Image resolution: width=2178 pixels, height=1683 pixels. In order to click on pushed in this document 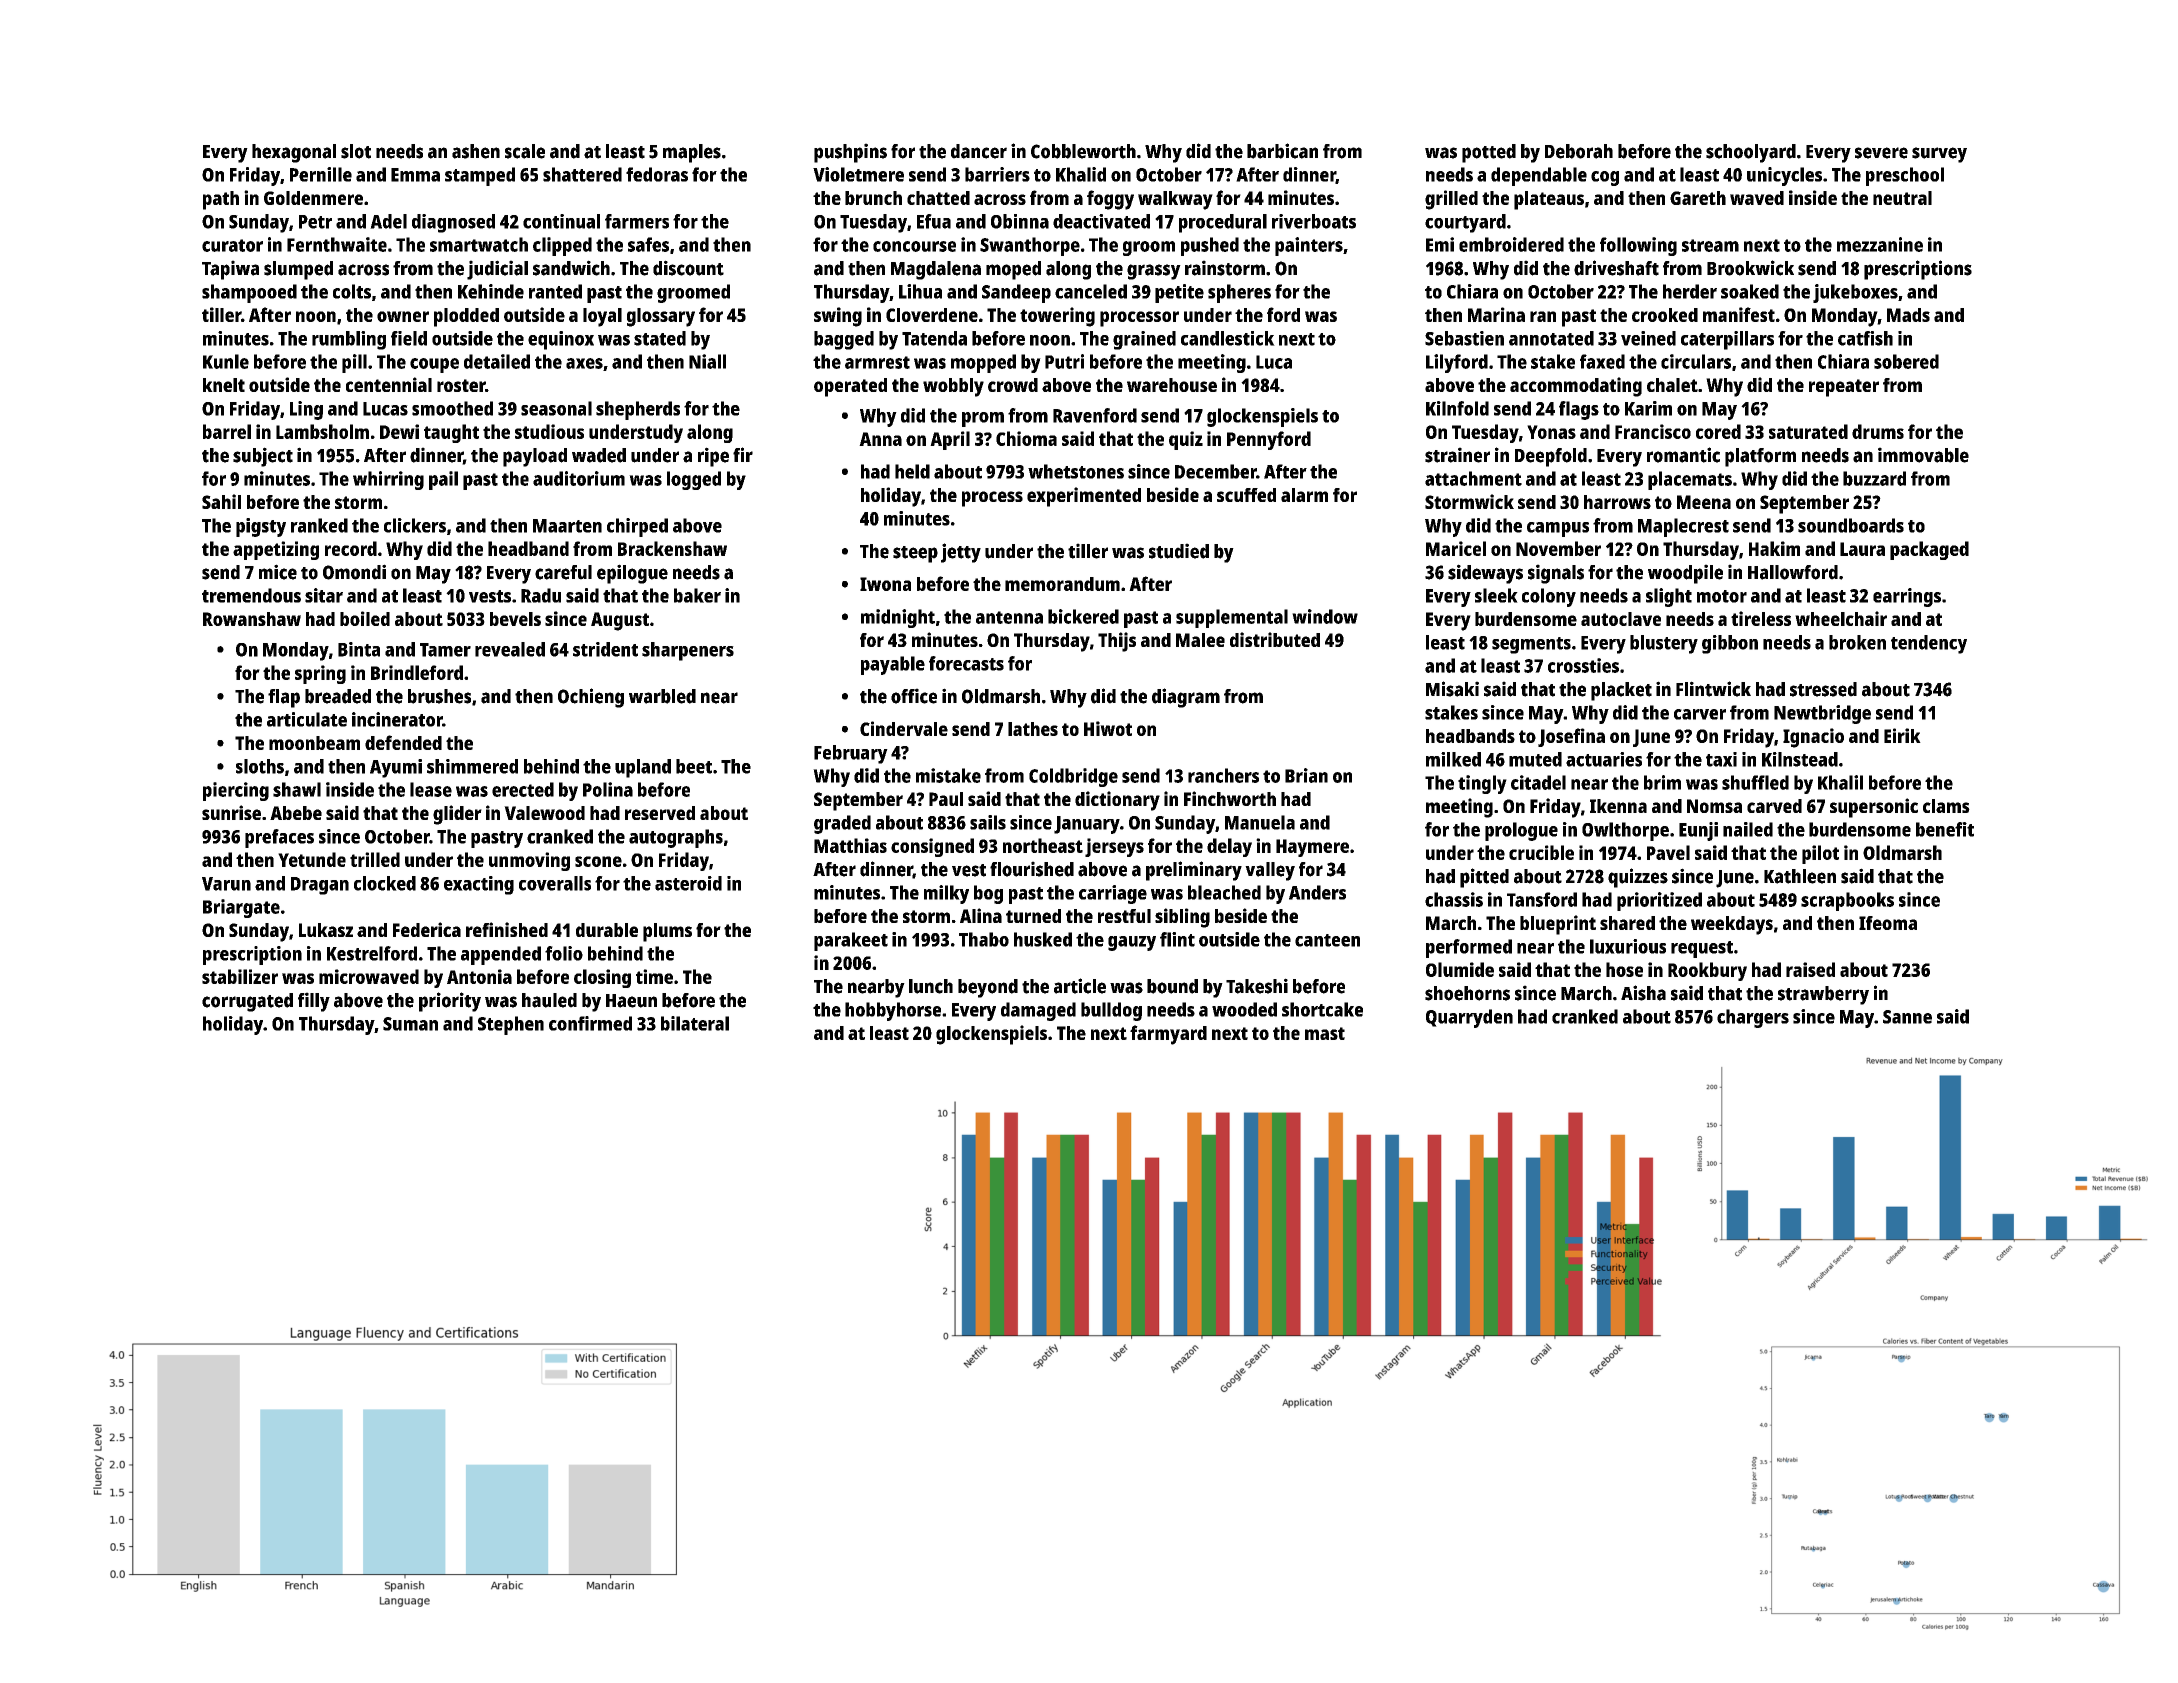, I will do `click(1210, 246)`.
